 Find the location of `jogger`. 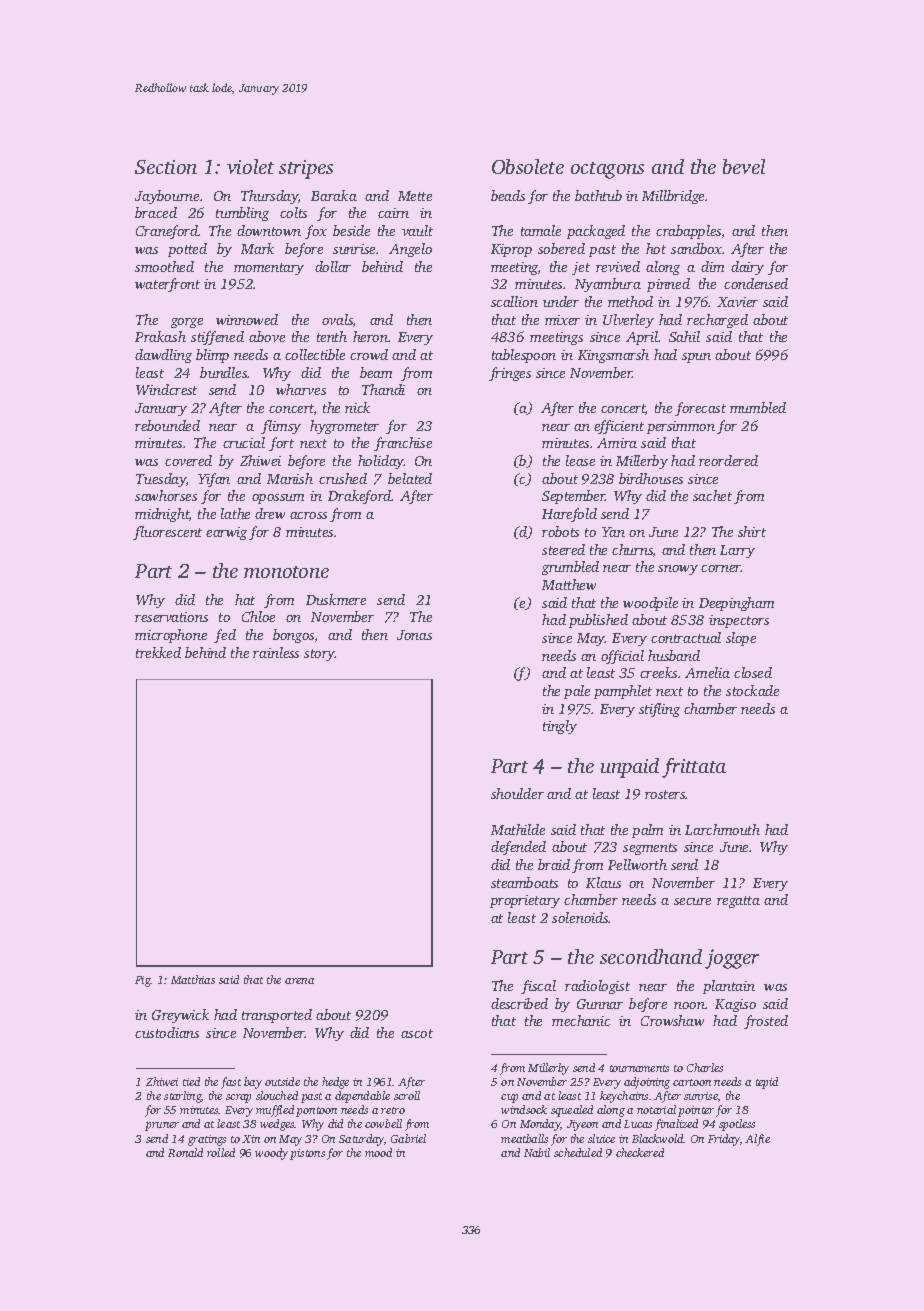

jogger is located at coordinates (732, 959).
